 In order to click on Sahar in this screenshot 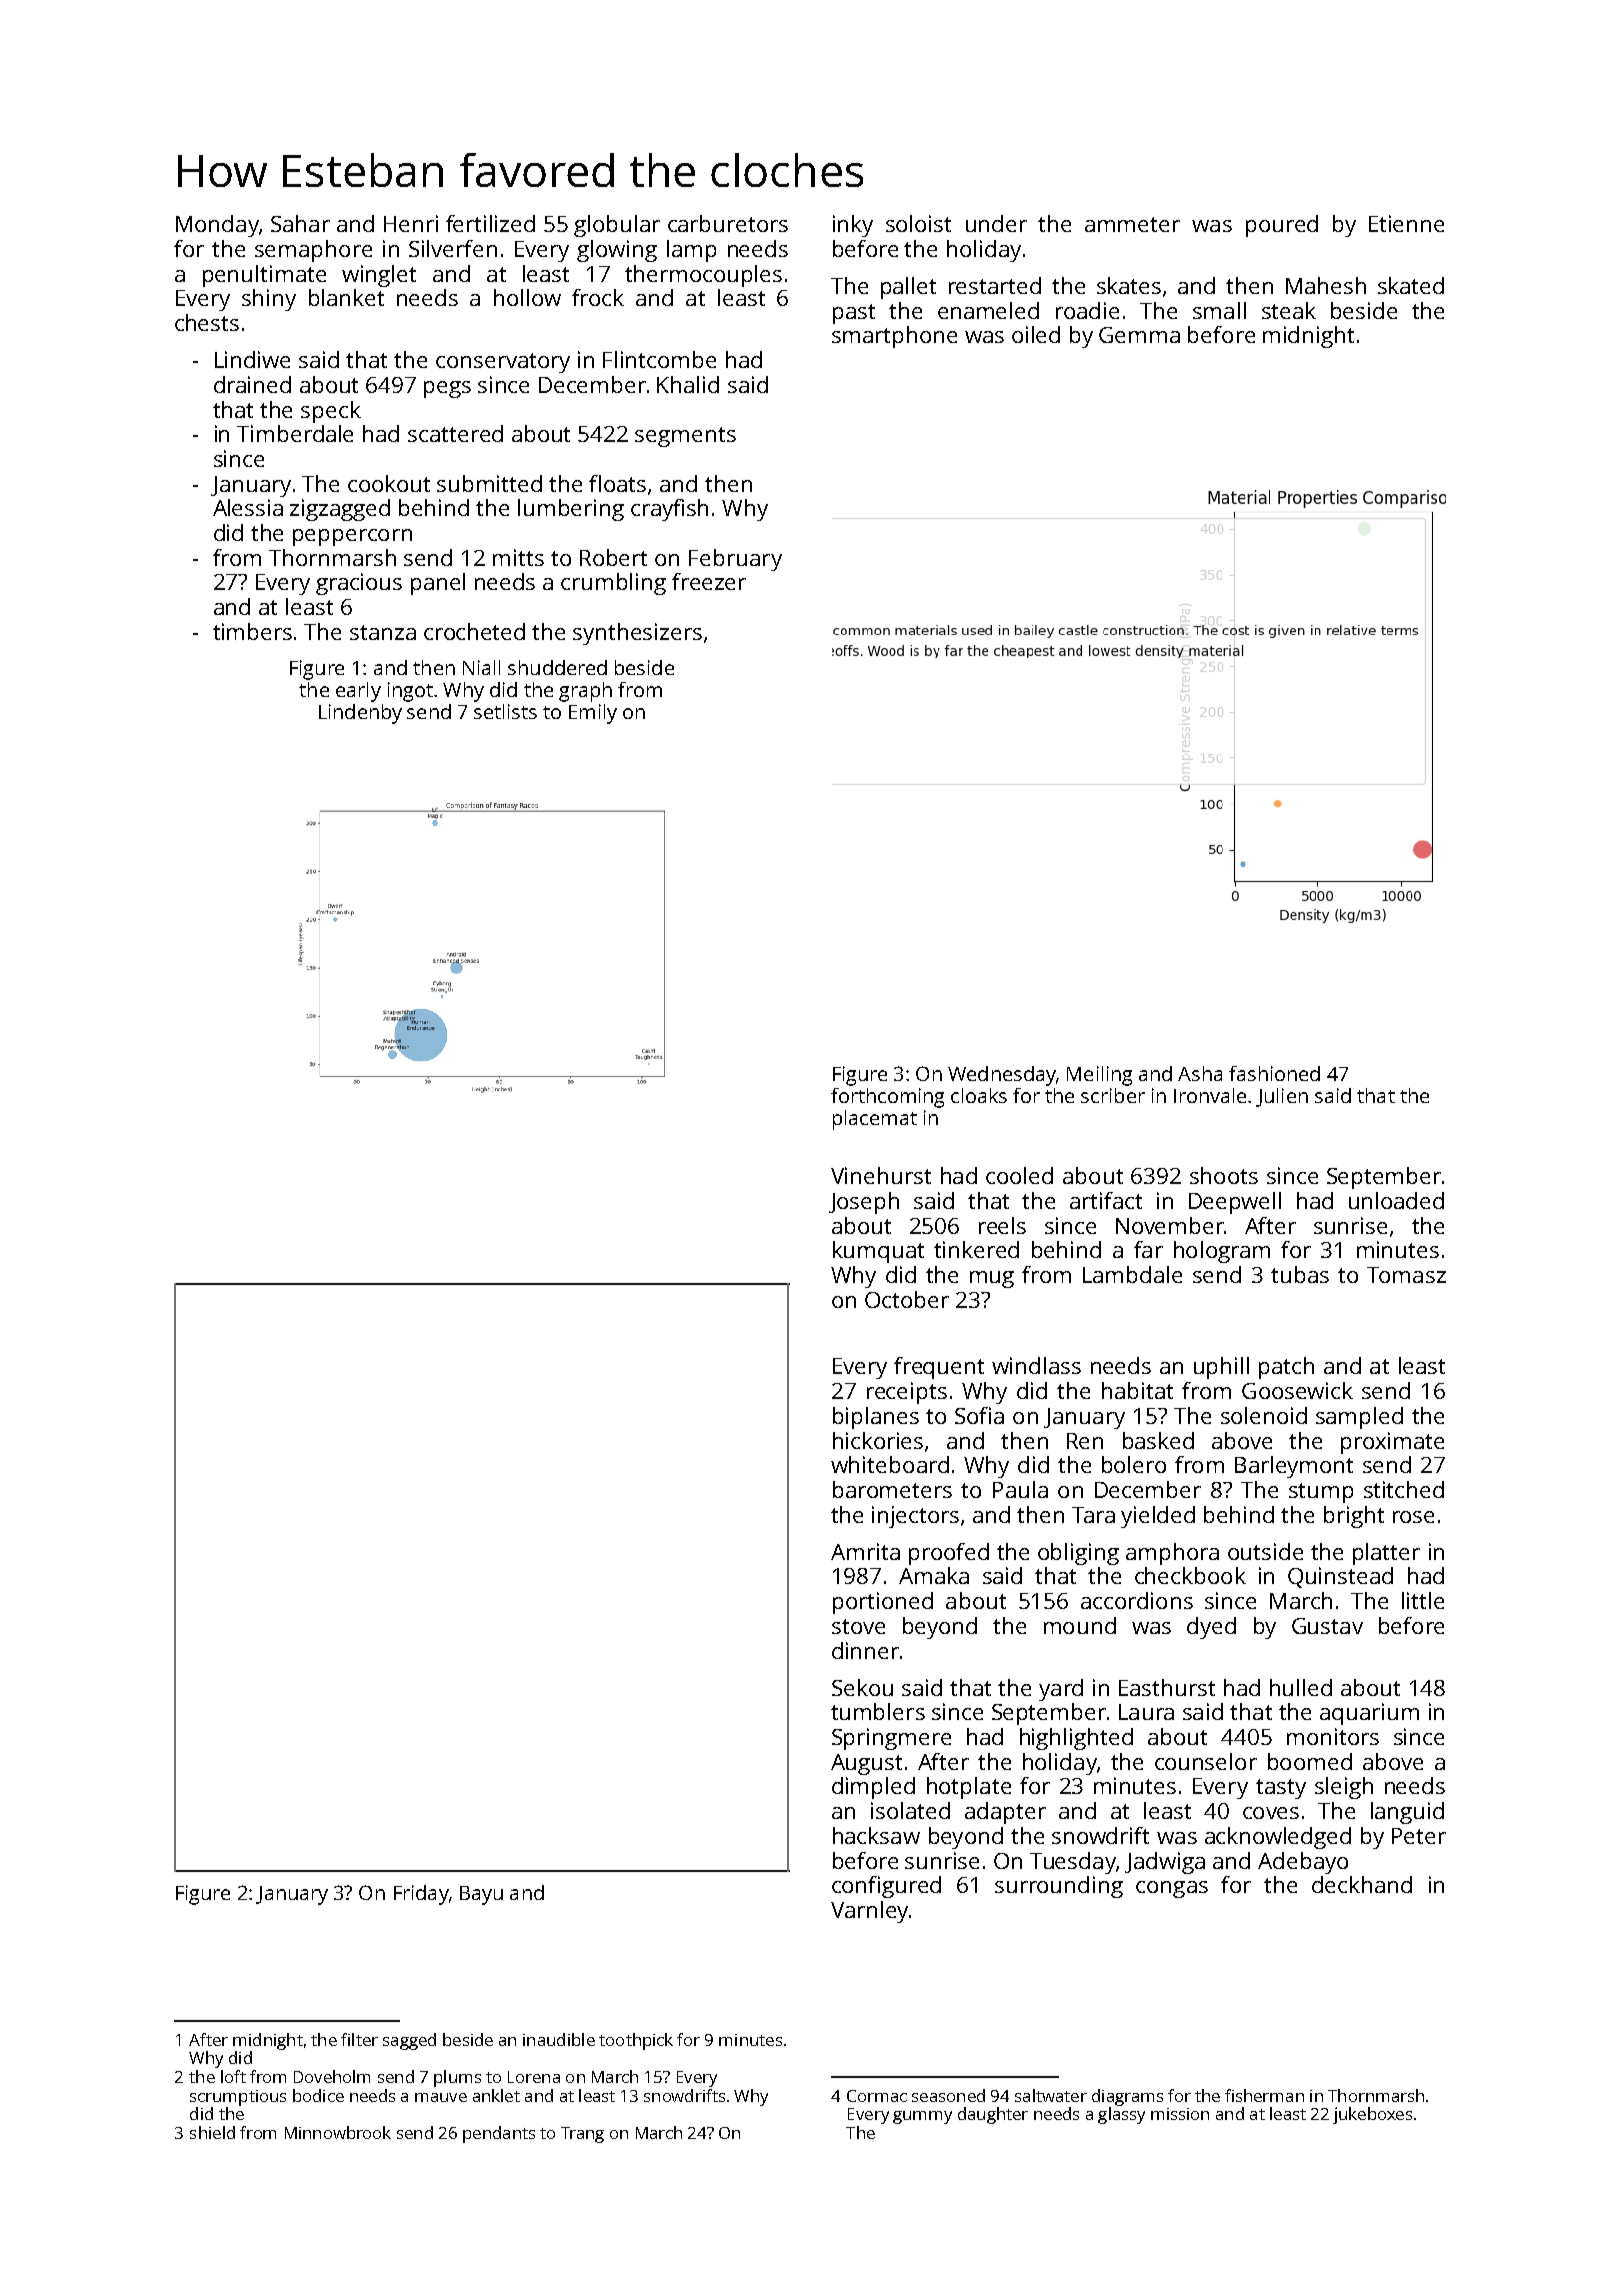, I will do `click(300, 223)`.
